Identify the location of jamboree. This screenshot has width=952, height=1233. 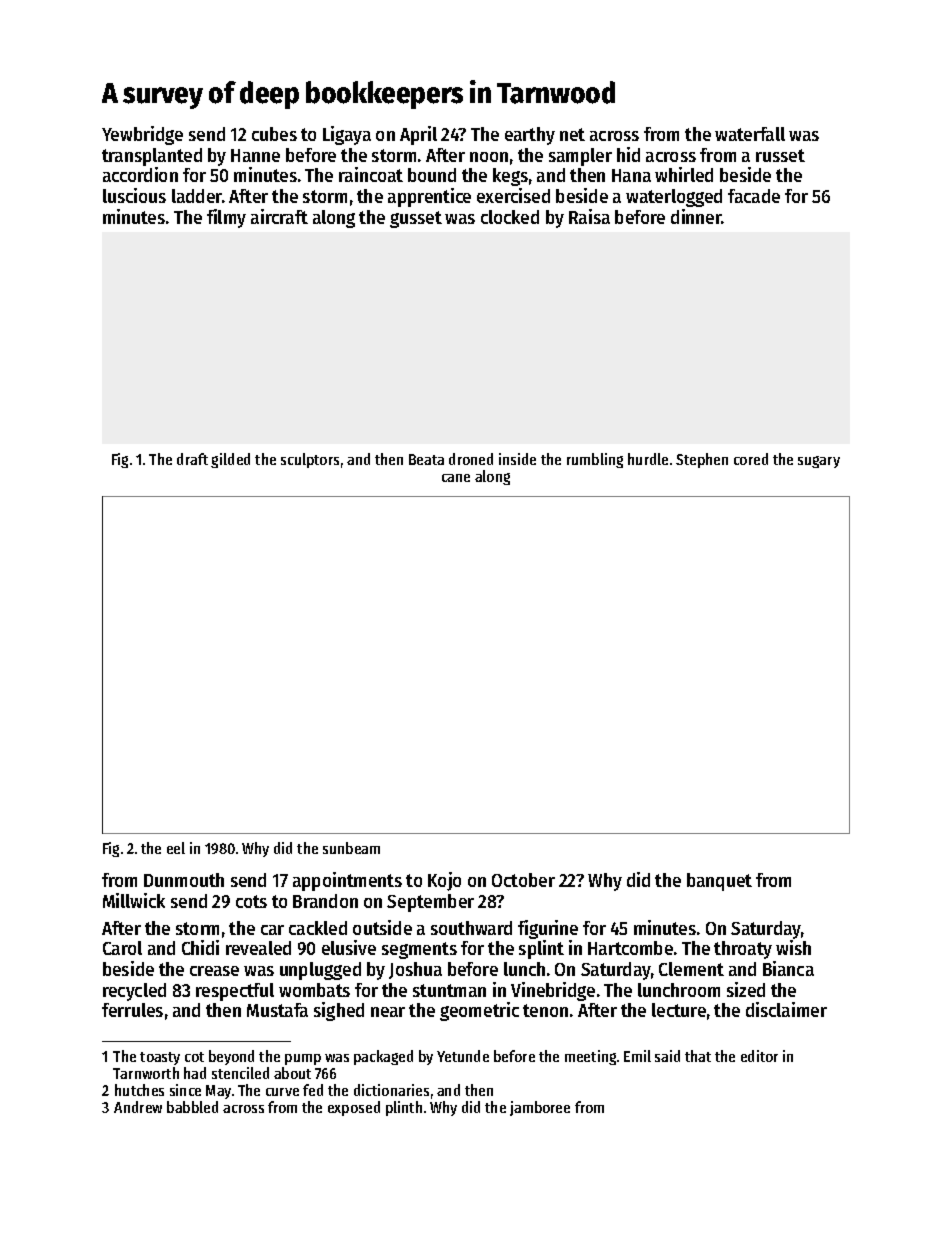
(540, 1108).
